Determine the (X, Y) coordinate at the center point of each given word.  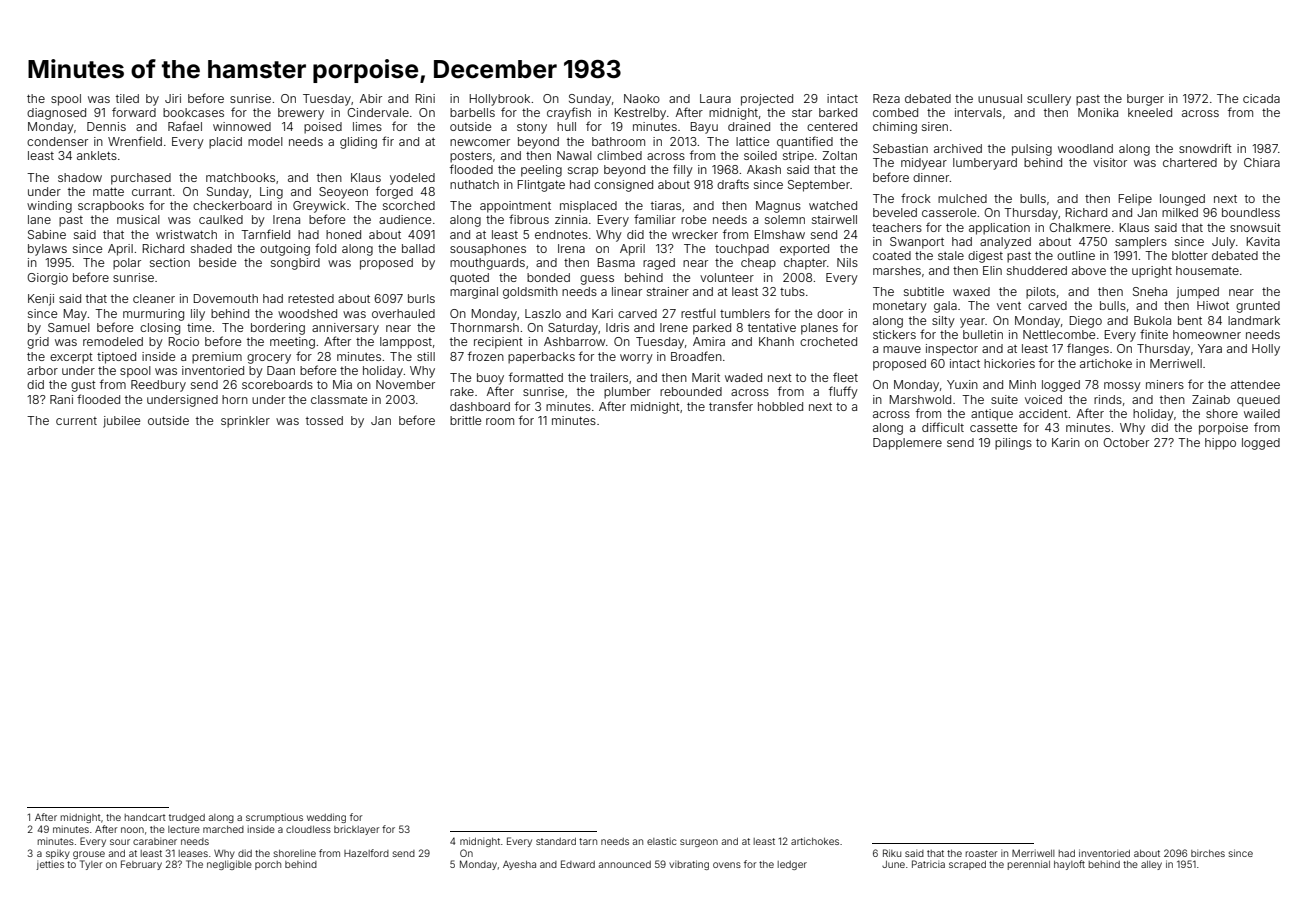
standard (556, 841)
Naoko (642, 98)
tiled (127, 98)
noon (132, 830)
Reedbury (158, 386)
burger (1145, 100)
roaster (982, 853)
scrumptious (274, 818)
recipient (498, 343)
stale (951, 255)
